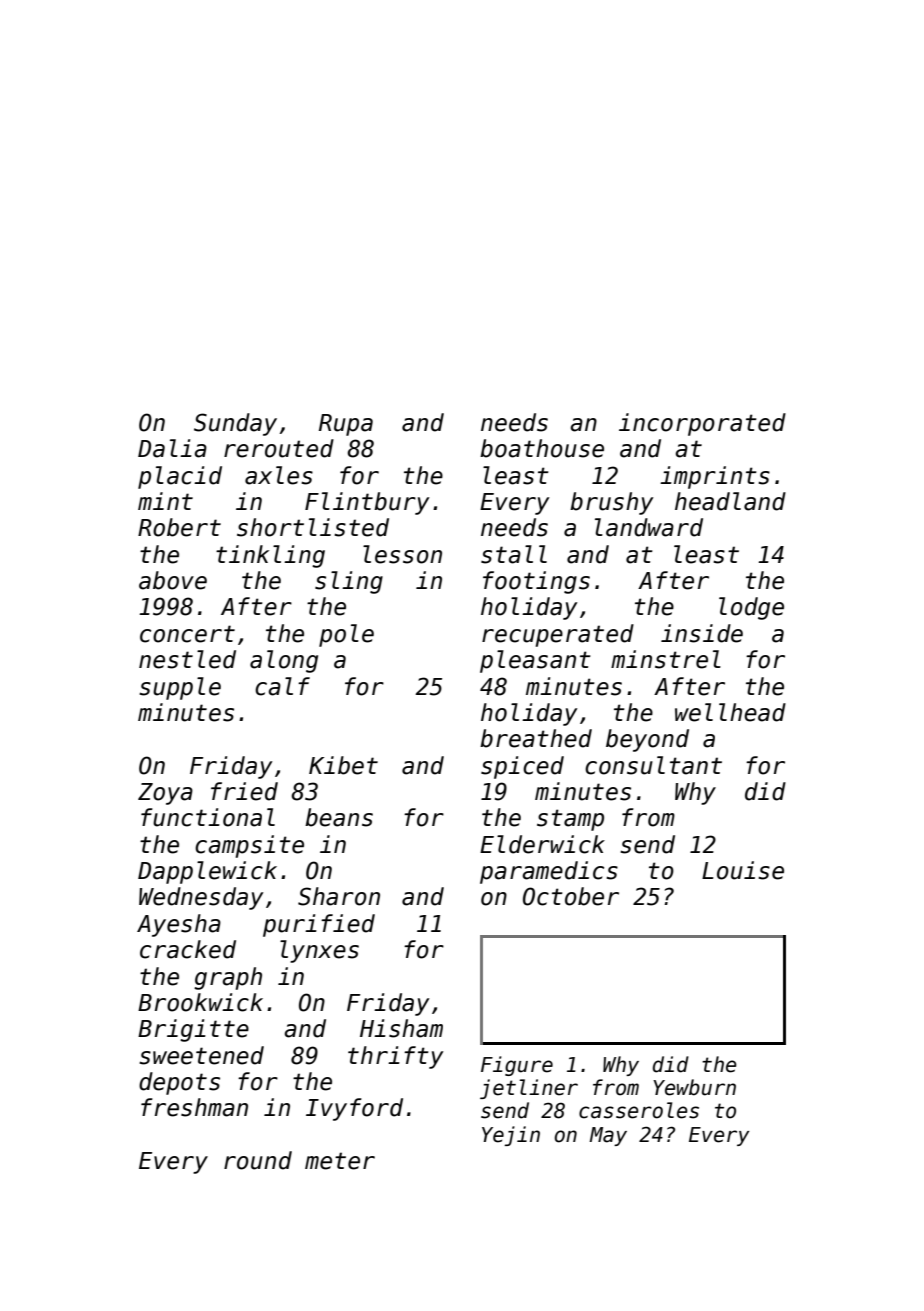 This screenshot has height=1311, width=924. Describe the element at coordinates (180, 688) in the screenshot. I see `supple` at that location.
